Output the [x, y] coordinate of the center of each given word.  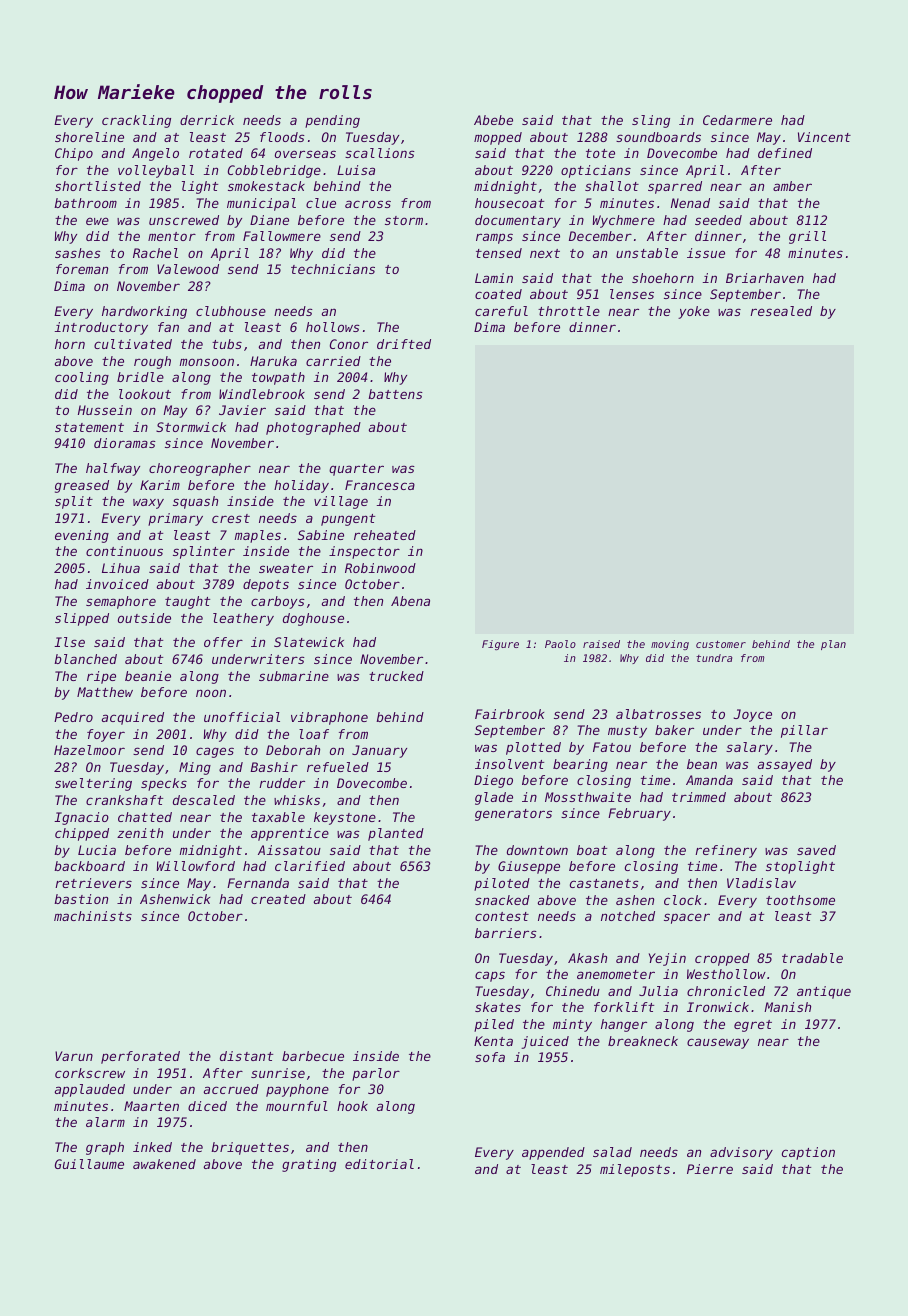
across [368, 204]
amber [792, 186]
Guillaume [89, 1164]
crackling [136, 121]
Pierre [710, 1169]
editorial [379, 1164]
